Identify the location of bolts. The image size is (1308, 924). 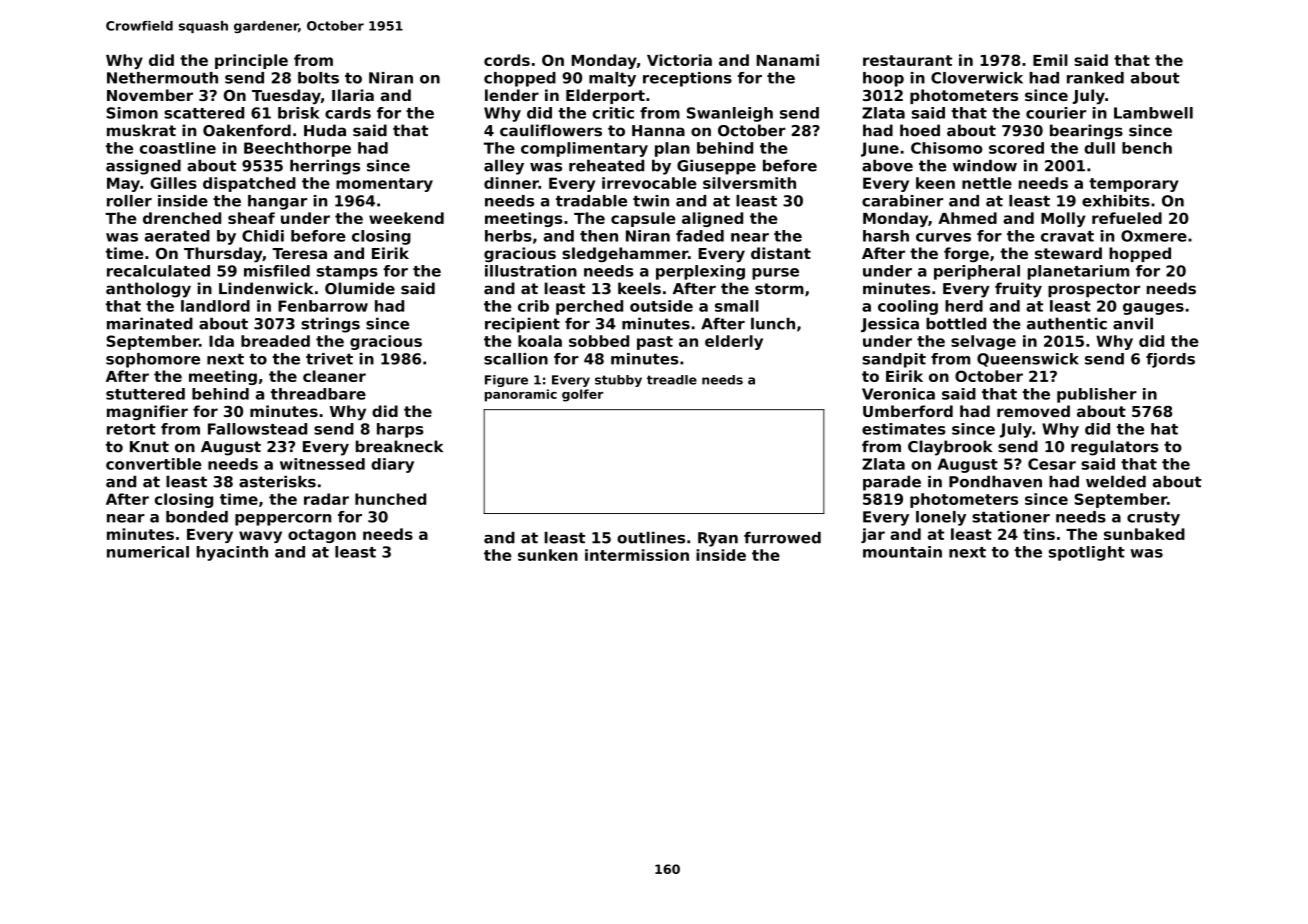
(318, 78).
